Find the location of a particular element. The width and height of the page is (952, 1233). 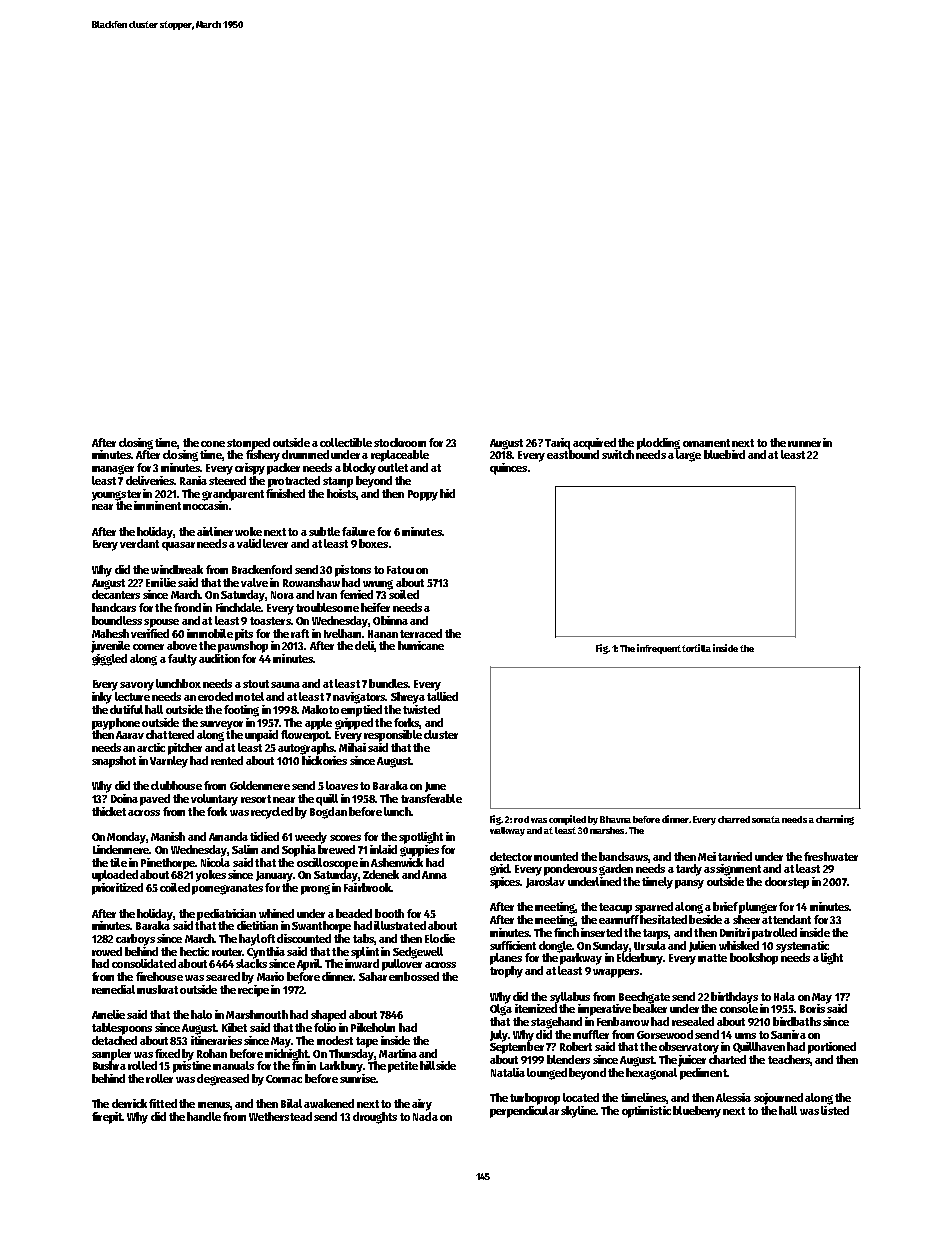

Anna is located at coordinates (434, 875).
